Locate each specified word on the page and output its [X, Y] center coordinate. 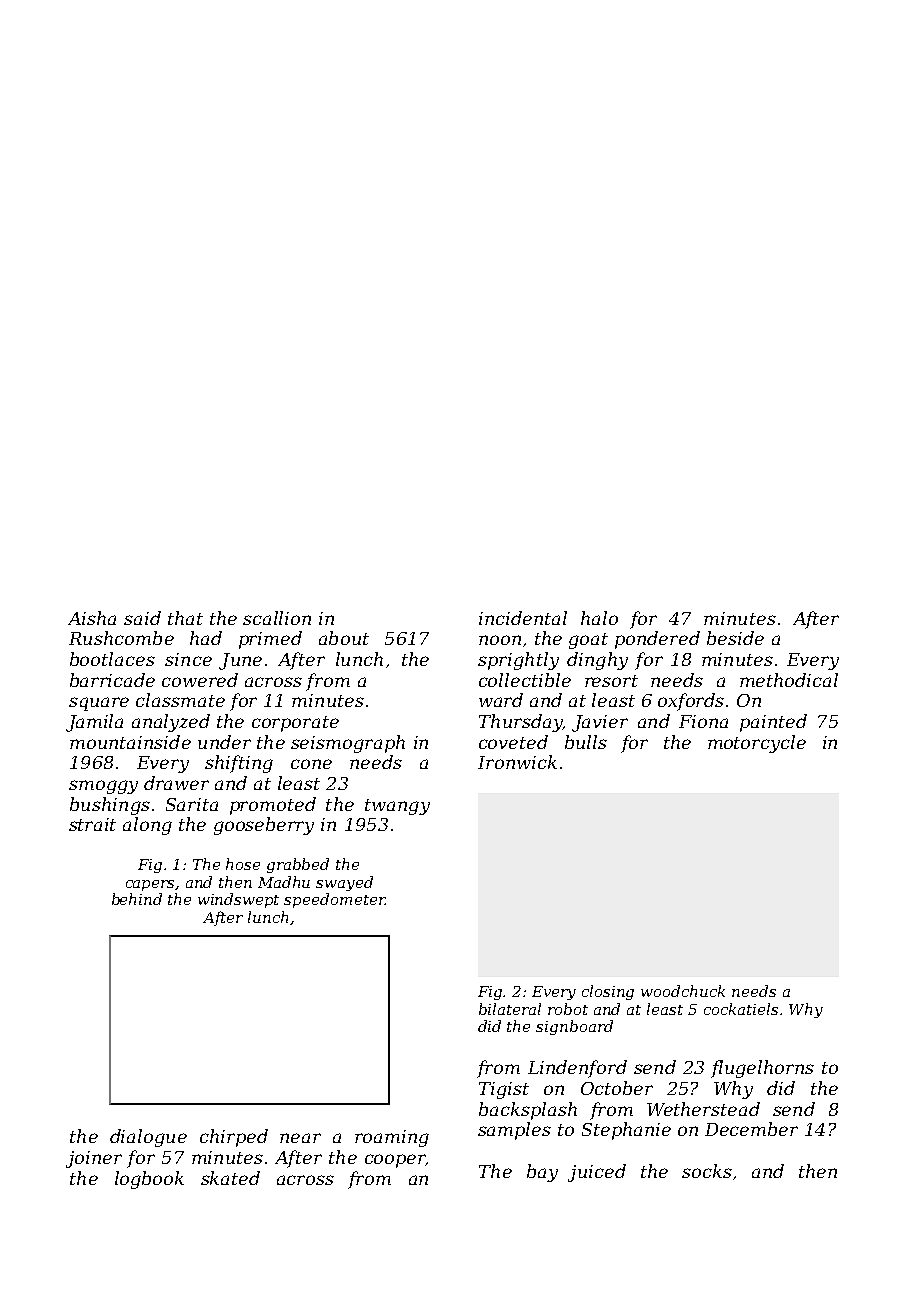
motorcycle [757, 744]
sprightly [518, 661]
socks [707, 1171]
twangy [397, 807]
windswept [238, 900]
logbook [149, 1180]
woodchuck [683, 991]
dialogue [148, 1138]
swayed [344, 883]
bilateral [510, 1009]
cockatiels [741, 1009]
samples [514, 1131]
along [147, 826]
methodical [789, 680]
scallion [277, 618]
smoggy [103, 787]
